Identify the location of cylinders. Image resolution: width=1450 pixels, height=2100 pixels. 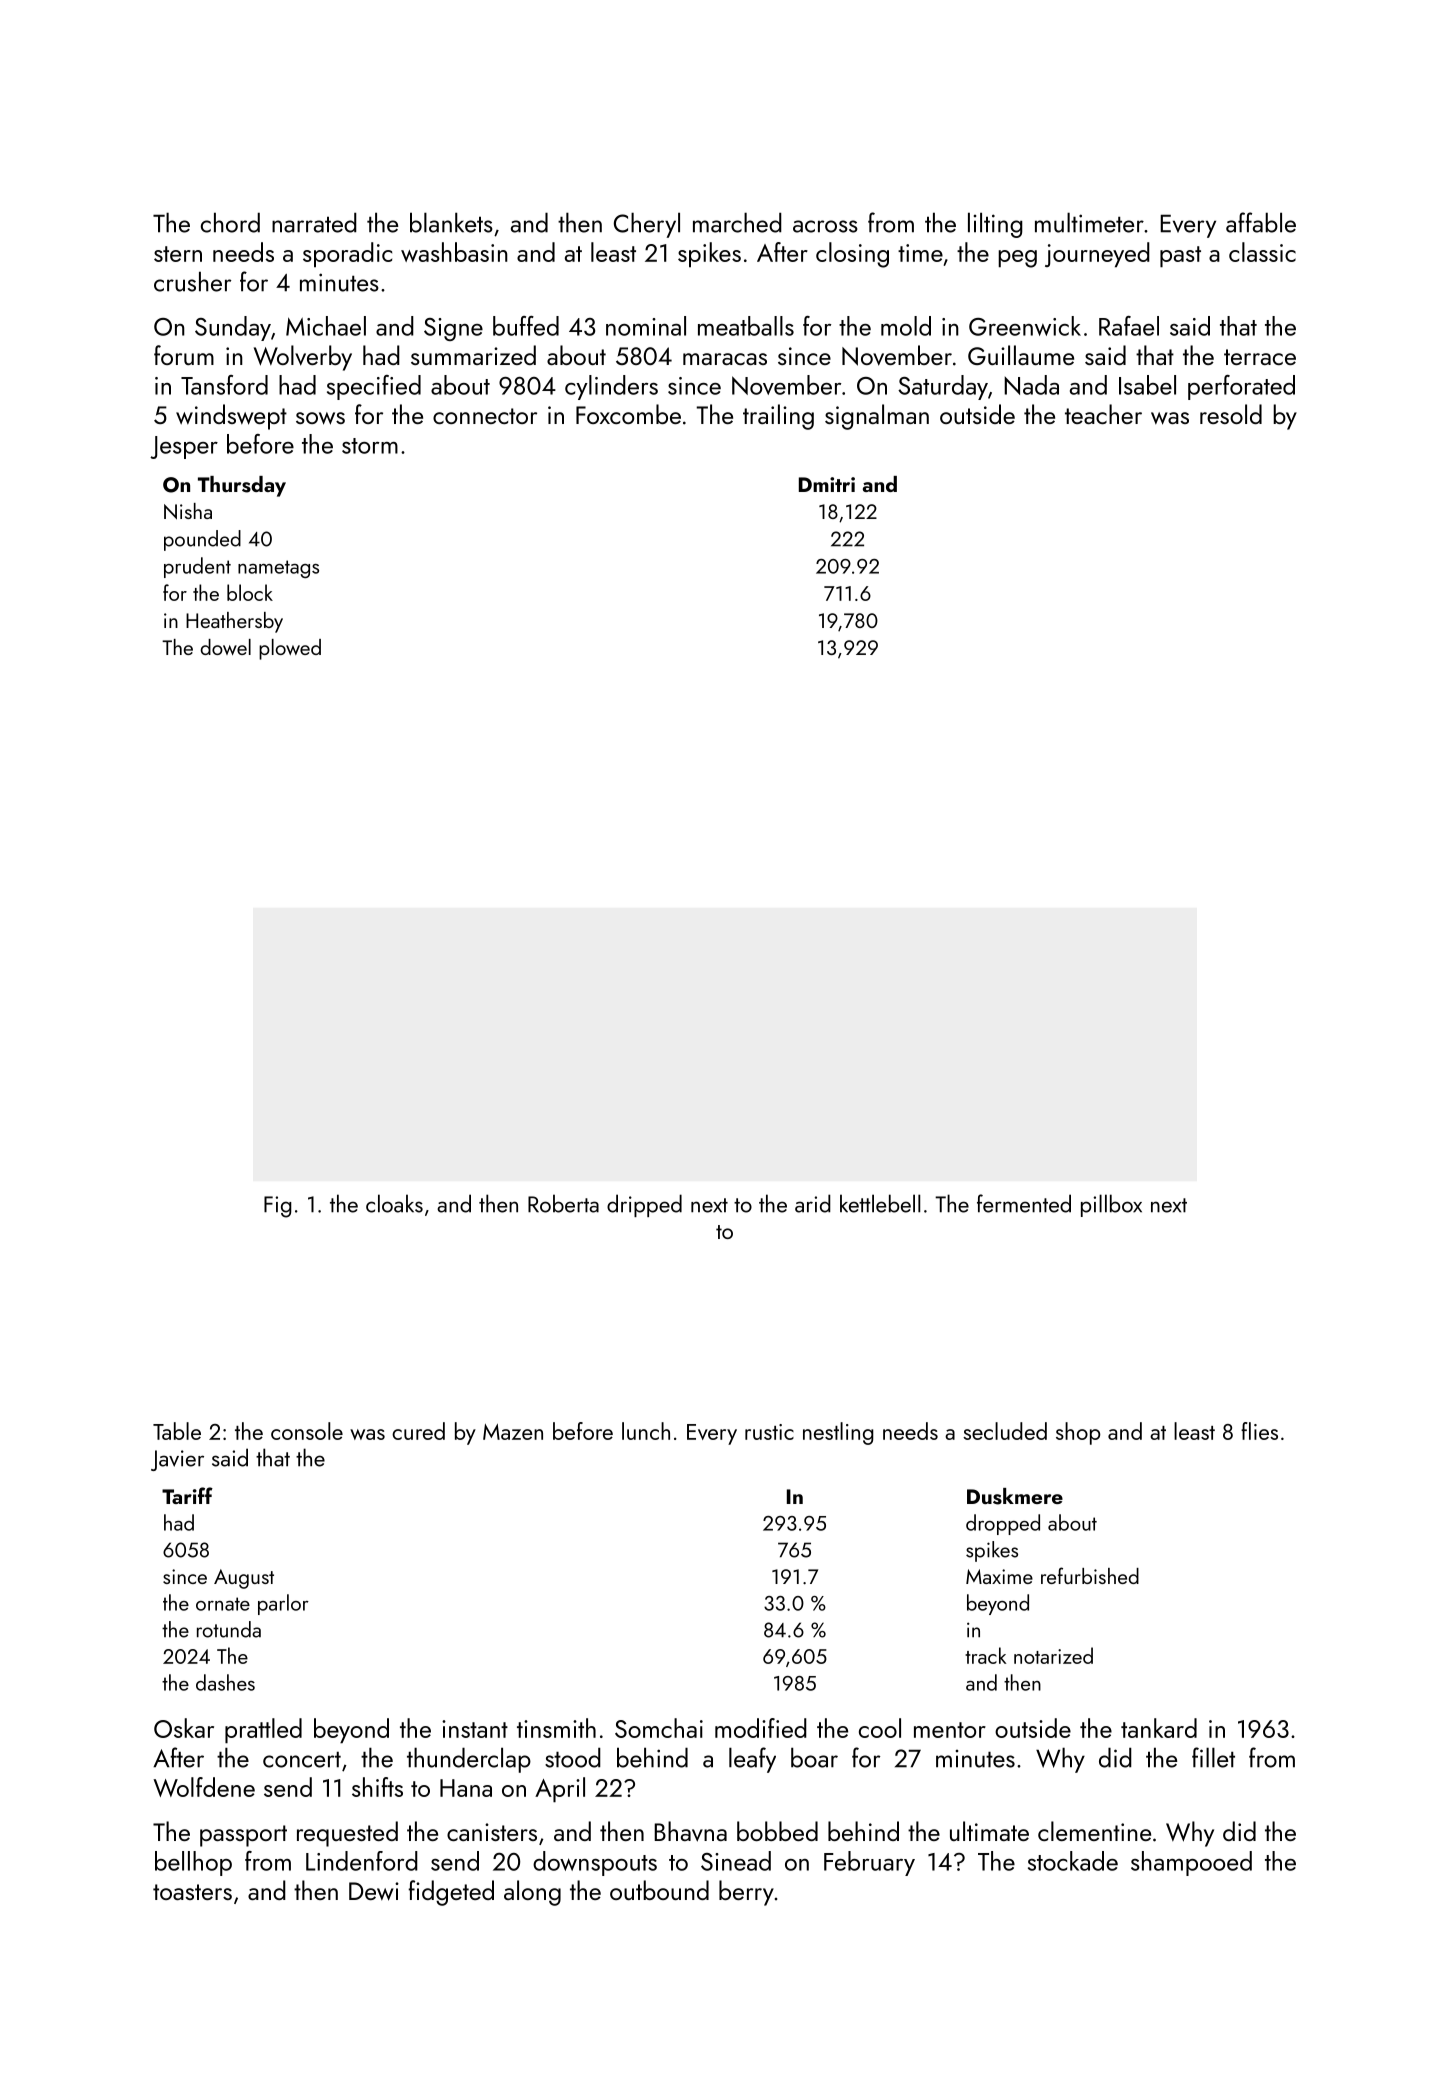
(611, 387).
